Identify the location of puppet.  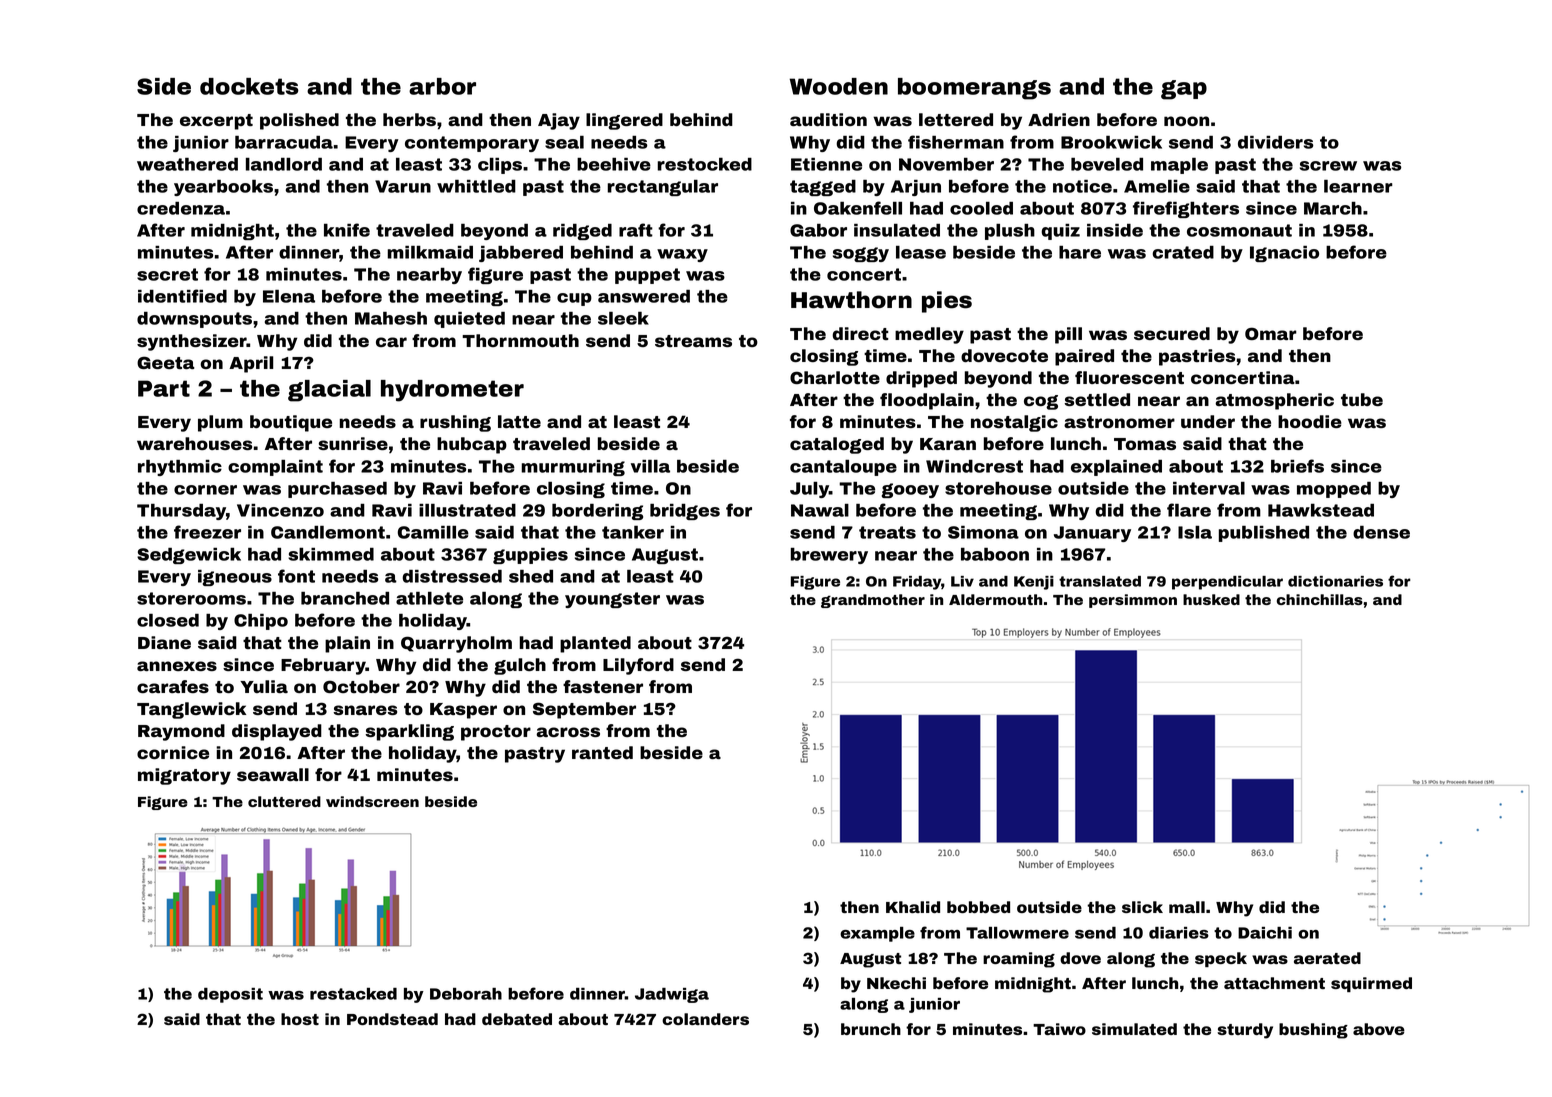
(647, 276).
